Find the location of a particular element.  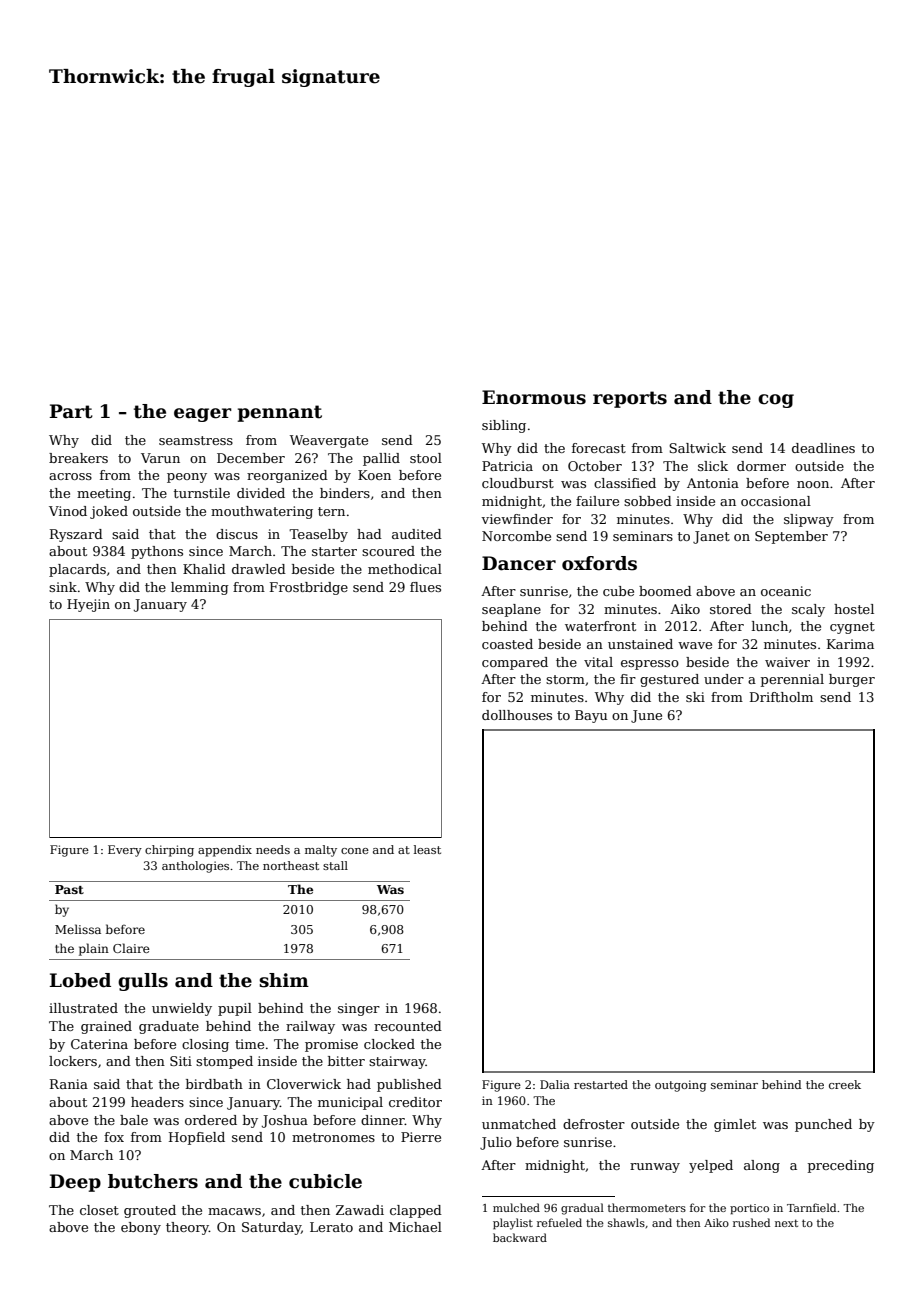

malty is located at coordinates (321, 851).
